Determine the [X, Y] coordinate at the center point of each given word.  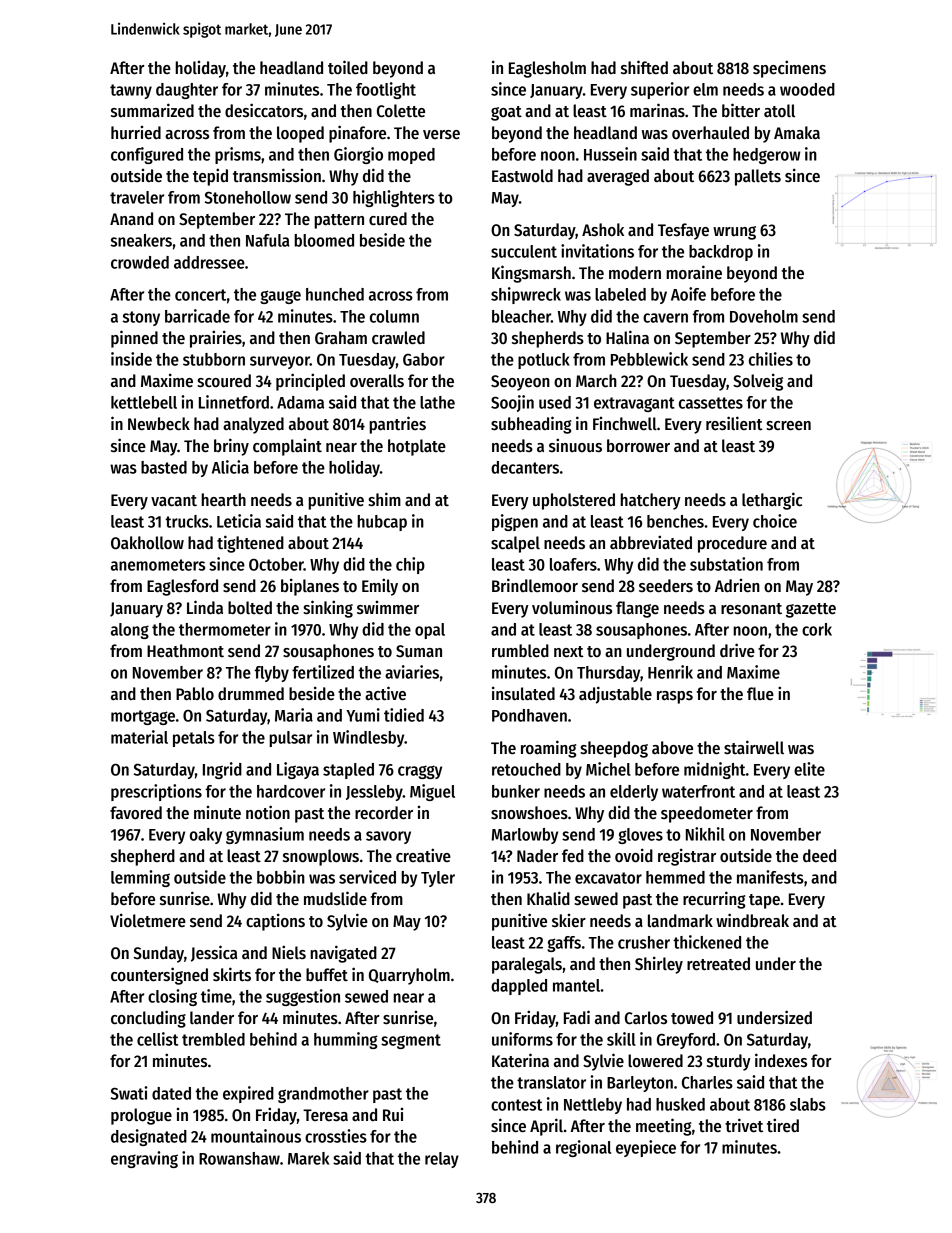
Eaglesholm [547, 69]
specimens [789, 69]
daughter [187, 91]
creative [423, 855]
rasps [675, 697]
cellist [157, 1039]
